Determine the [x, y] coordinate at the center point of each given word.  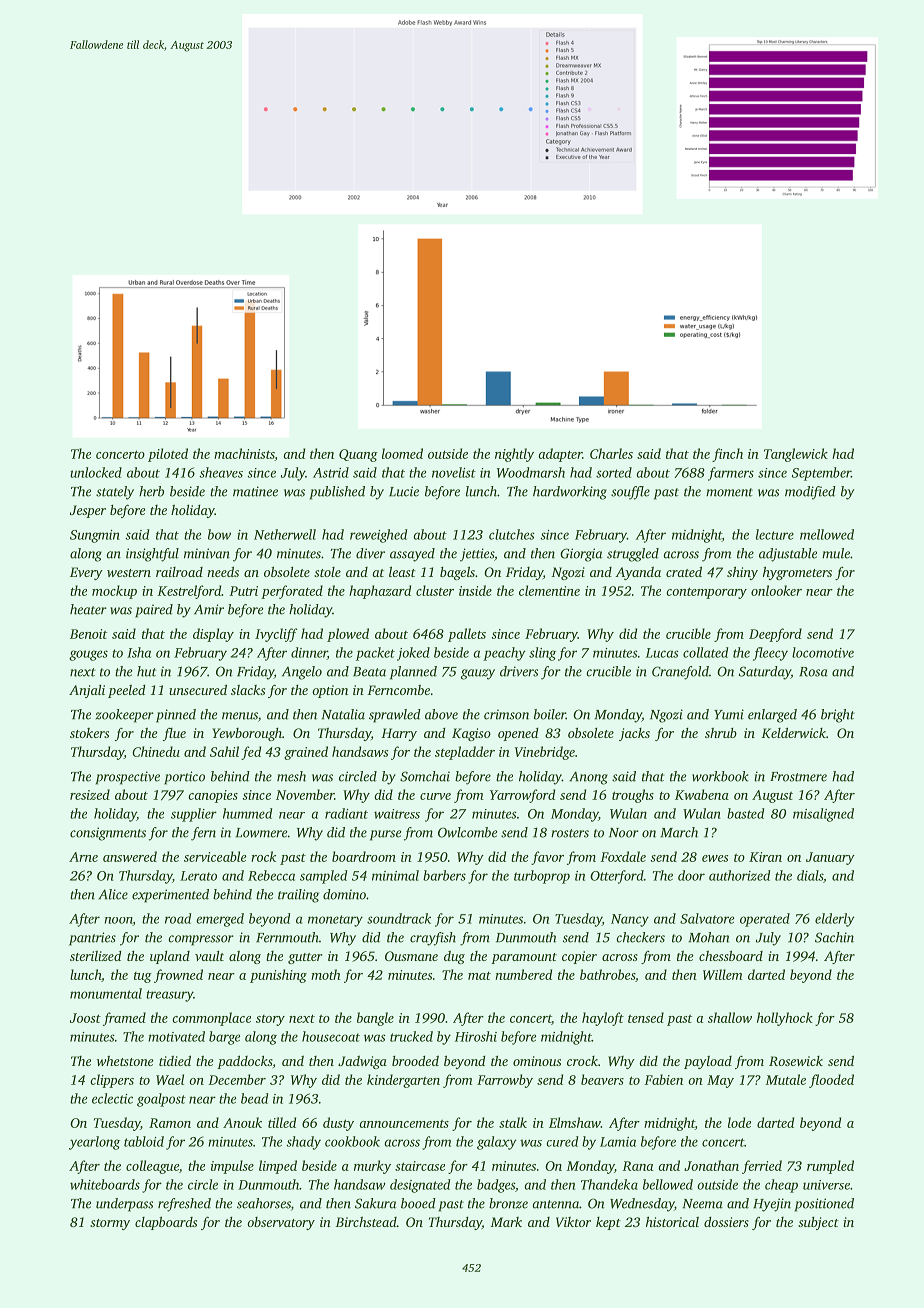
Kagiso [471, 734]
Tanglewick [796, 455]
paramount [524, 958]
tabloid [144, 1141]
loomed [402, 453]
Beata [369, 672]
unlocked [96, 472]
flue [174, 734]
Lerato [198, 876]
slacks [248, 690]
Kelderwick [793, 732]
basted [746, 813]
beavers [602, 1079]
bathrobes [607, 974]
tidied [175, 1060]
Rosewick [796, 1061]
